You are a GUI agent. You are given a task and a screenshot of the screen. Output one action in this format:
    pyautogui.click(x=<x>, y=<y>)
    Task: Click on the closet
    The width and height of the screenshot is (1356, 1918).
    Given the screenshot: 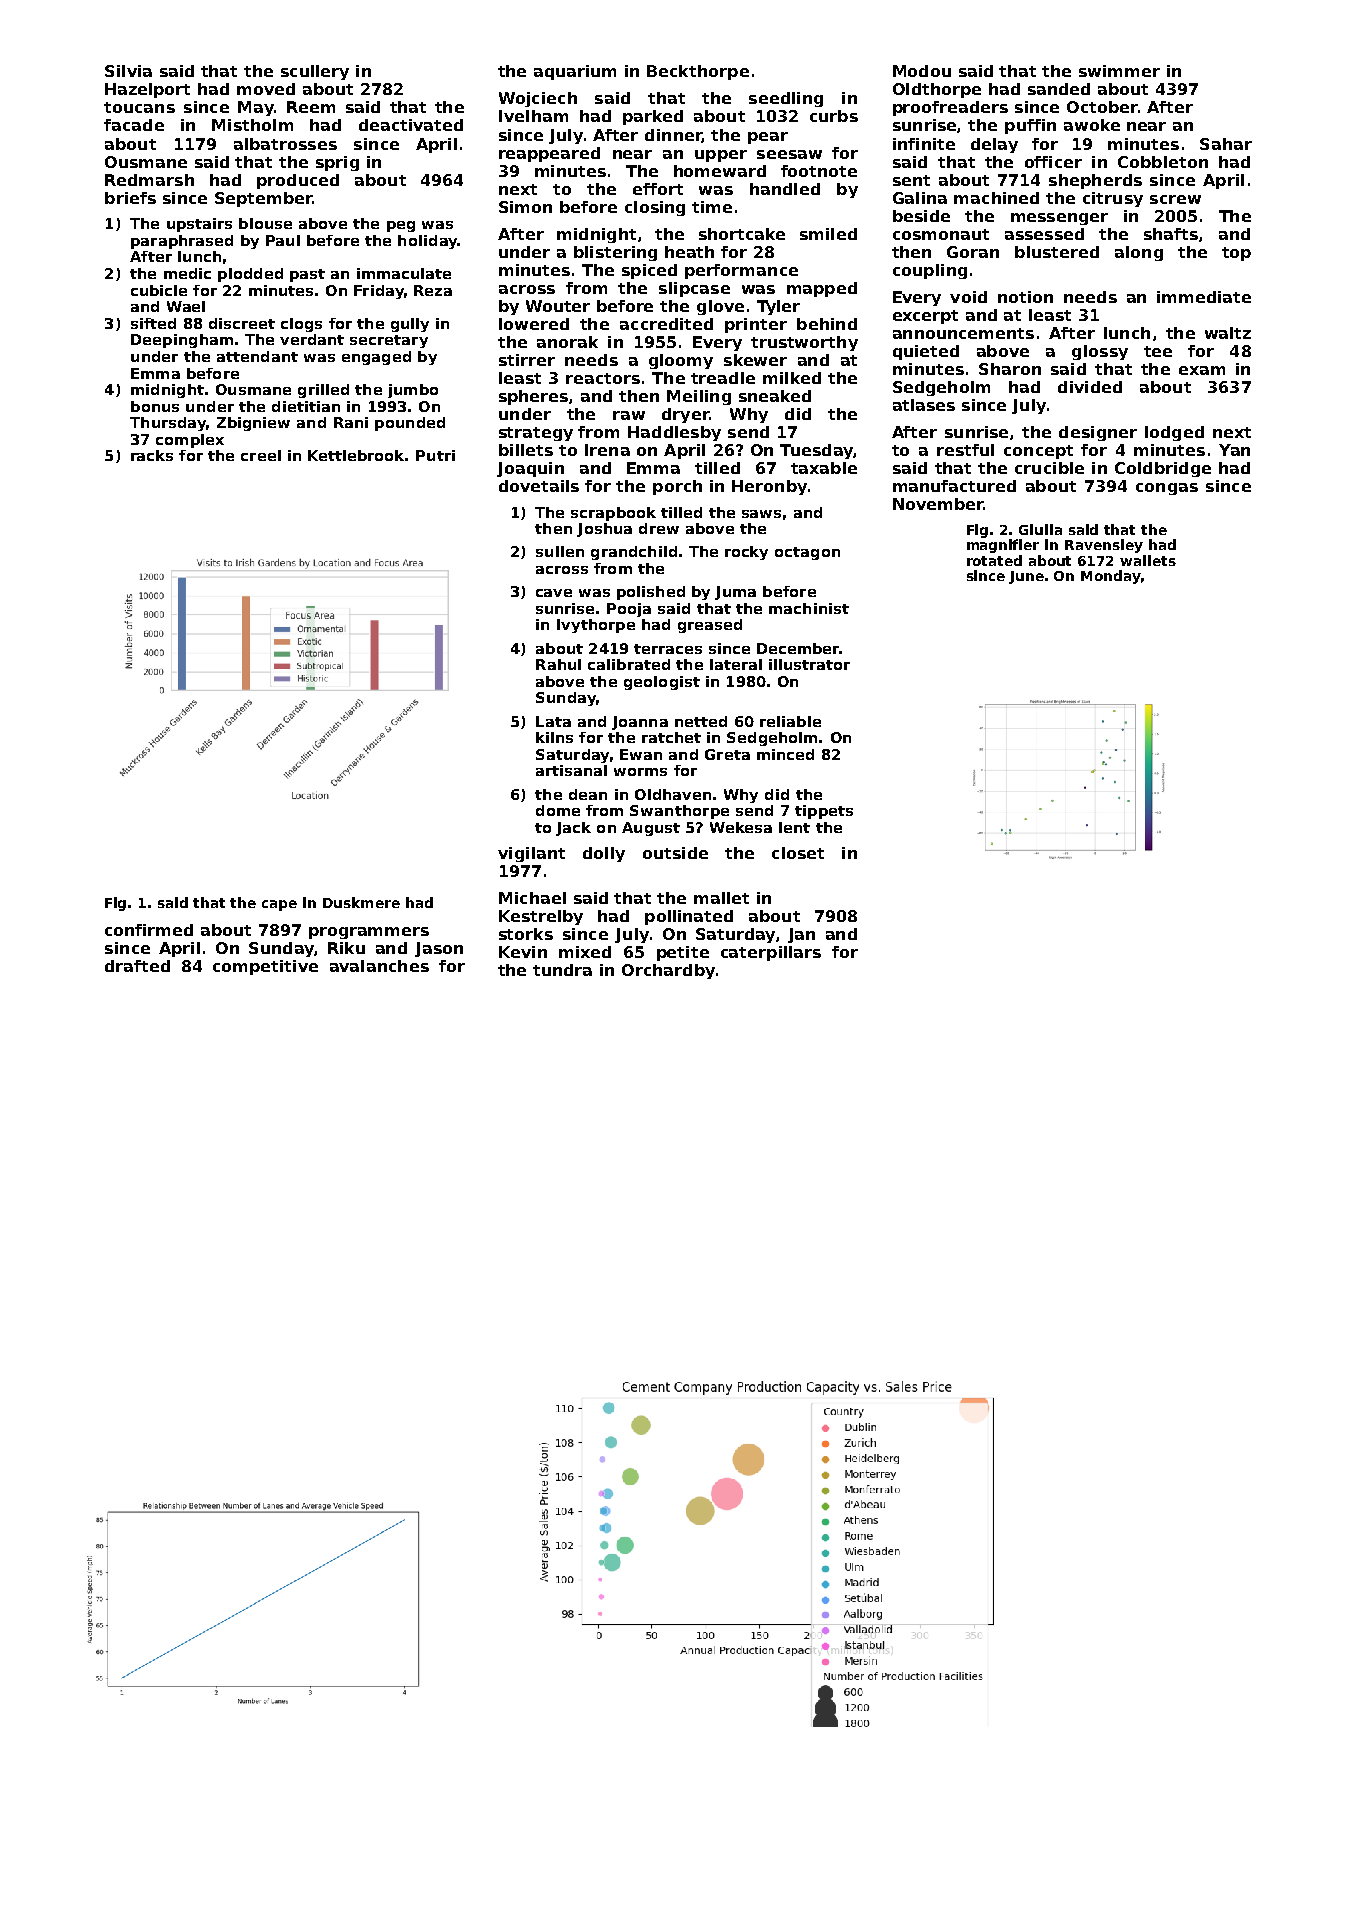 What is the action you would take?
    pyautogui.click(x=798, y=853)
